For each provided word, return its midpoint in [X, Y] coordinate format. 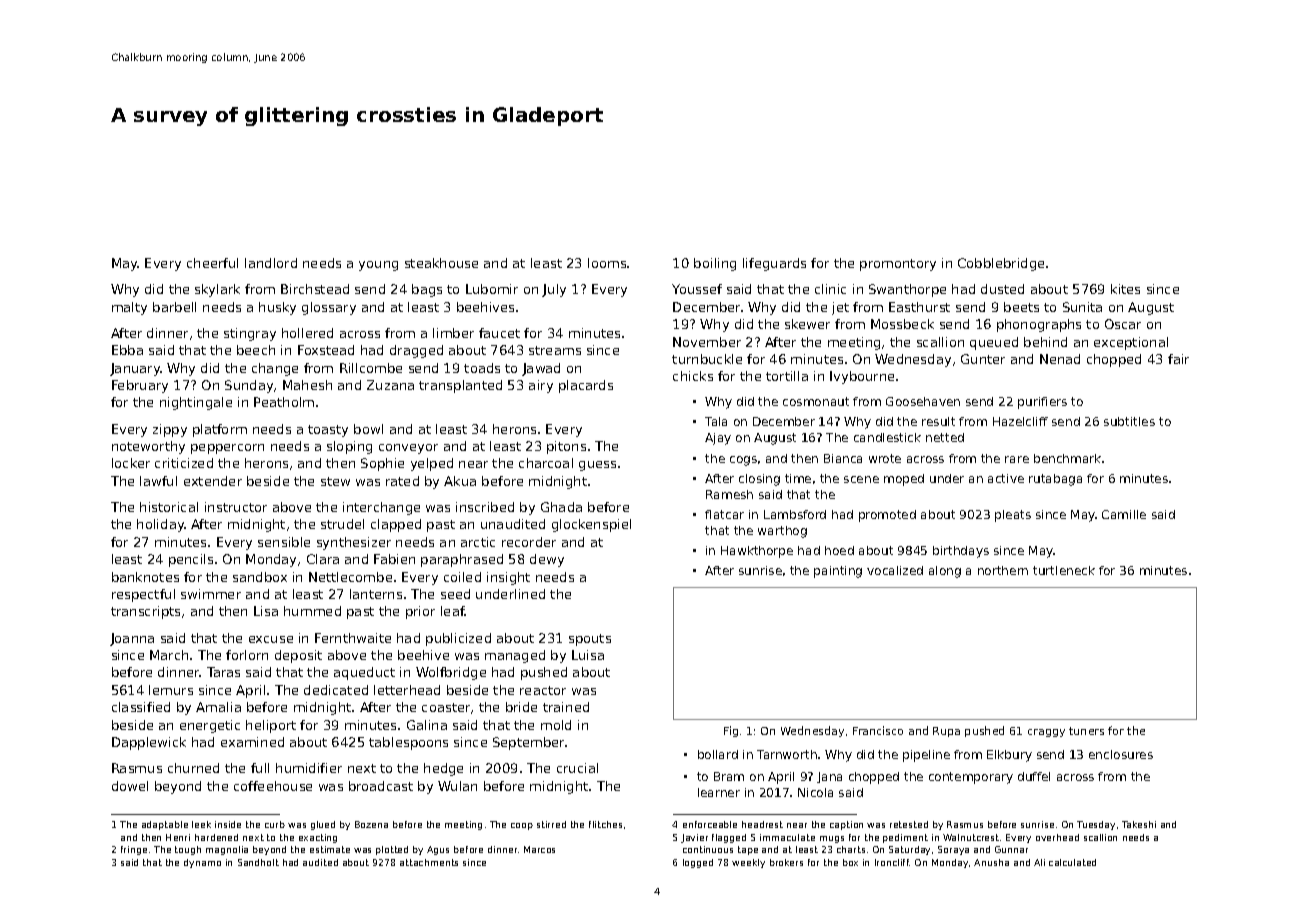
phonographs [1039, 325]
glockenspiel [591, 525]
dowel [130, 786]
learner [719, 792]
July [554, 290]
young [378, 266]
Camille [1124, 514]
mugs [832, 839]
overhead [1057, 837]
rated [402, 481]
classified [141, 707]
